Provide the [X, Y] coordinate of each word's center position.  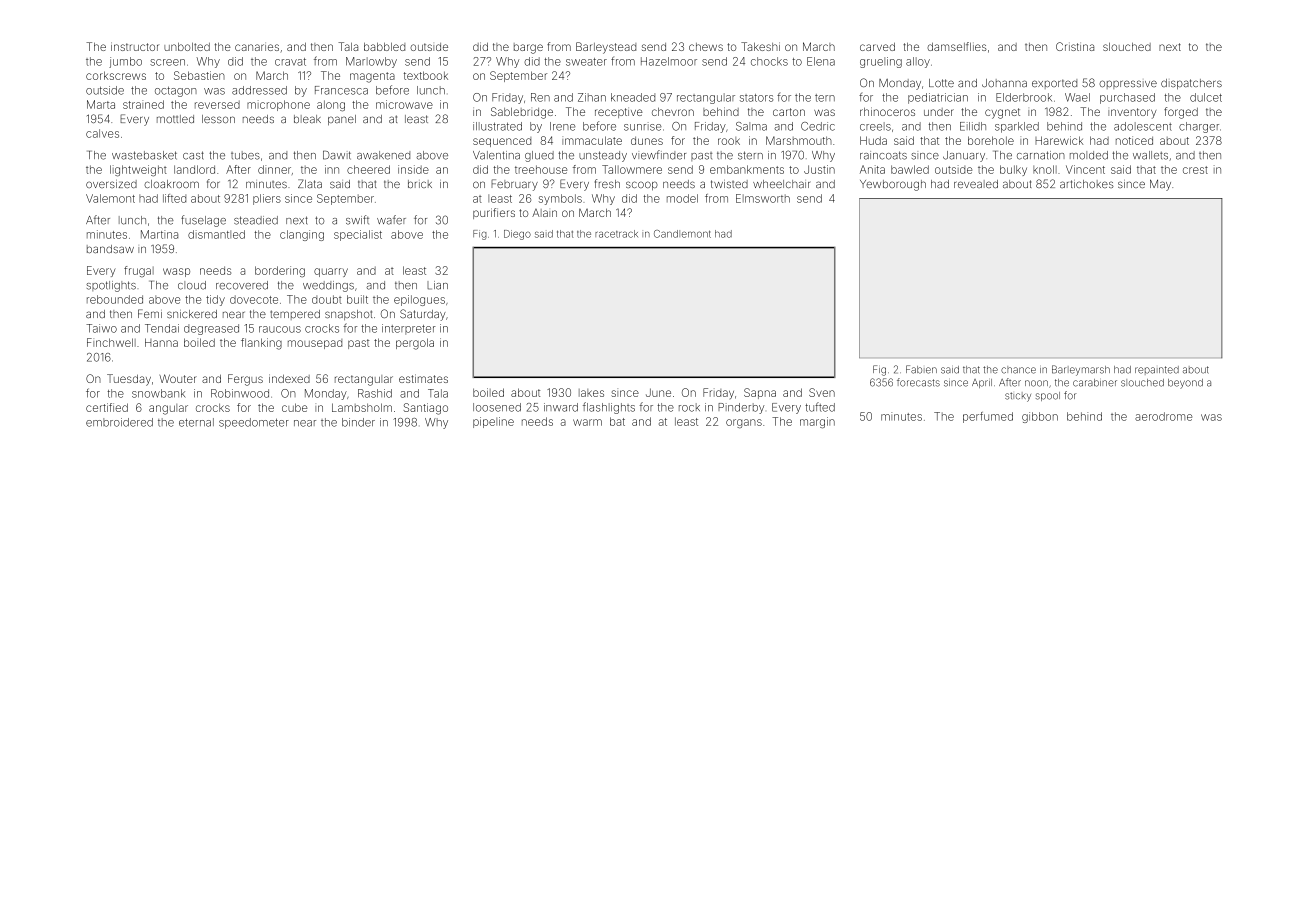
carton [789, 112]
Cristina [1075, 46]
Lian [437, 285]
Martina [159, 234]
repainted [1157, 370]
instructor [135, 46]
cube [295, 407]
